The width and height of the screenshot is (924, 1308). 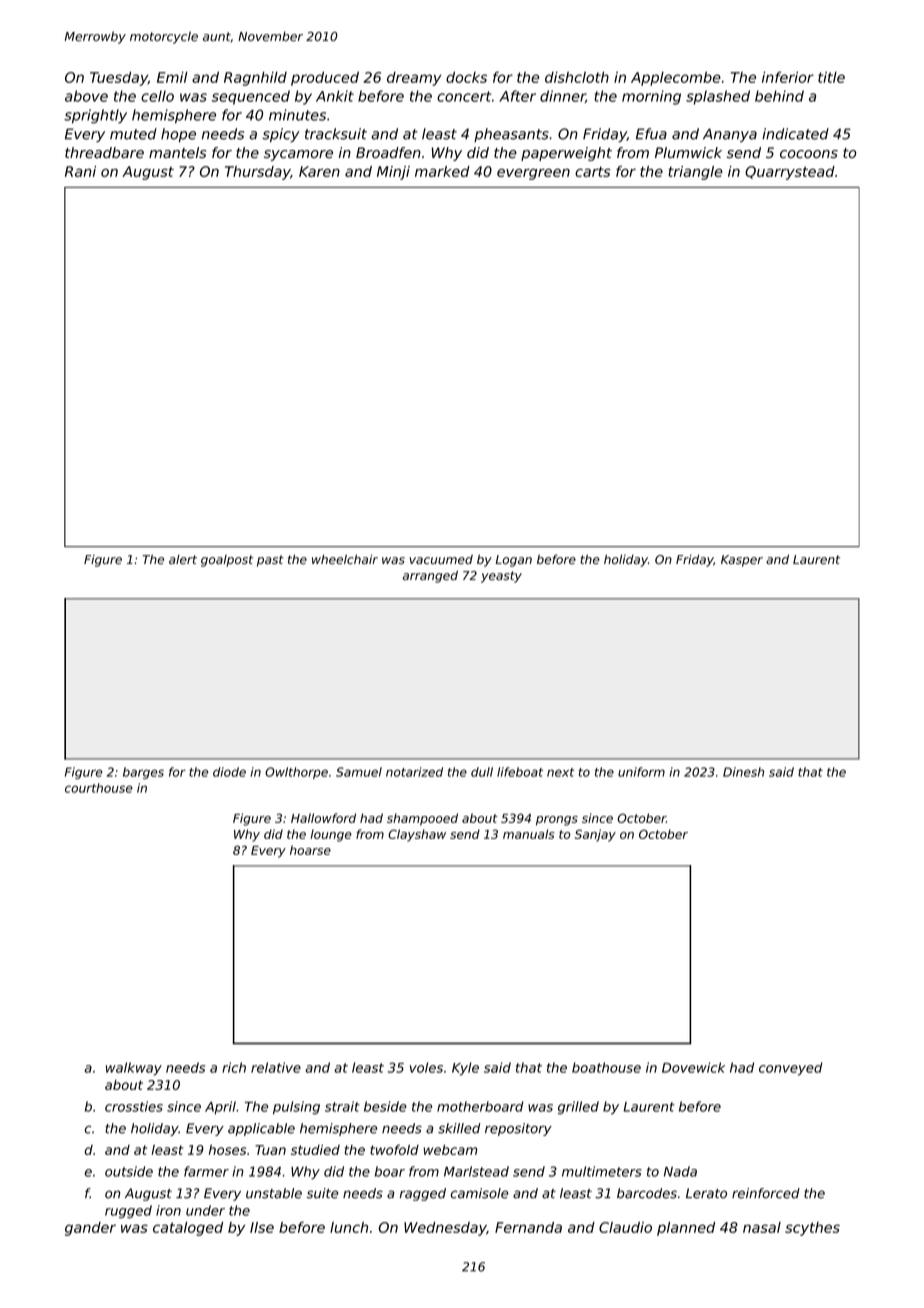 I want to click on alert, so click(x=183, y=559).
